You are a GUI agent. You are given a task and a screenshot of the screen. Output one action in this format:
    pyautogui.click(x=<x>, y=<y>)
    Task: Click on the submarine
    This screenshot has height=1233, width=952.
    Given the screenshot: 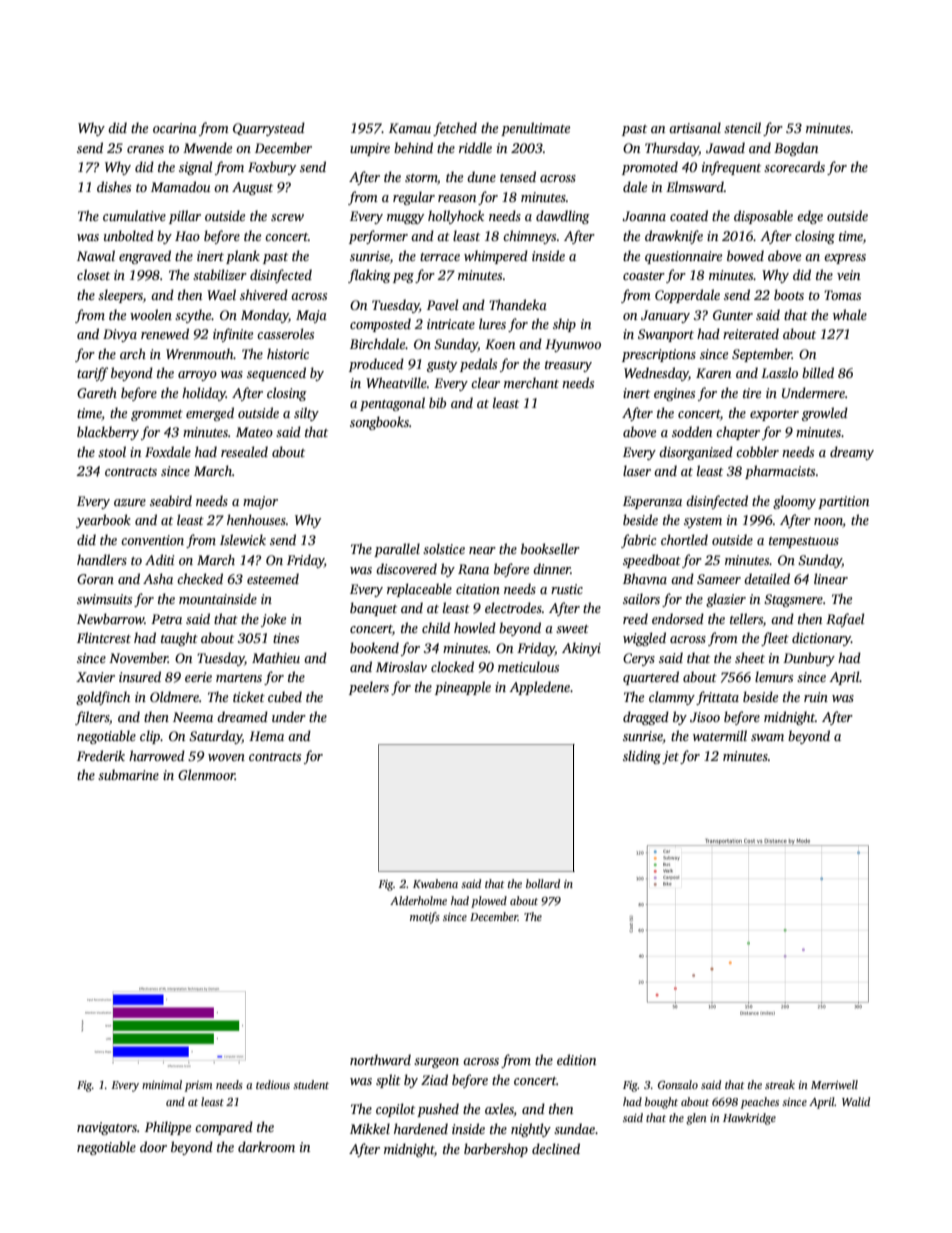 What is the action you would take?
    pyautogui.click(x=128, y=774)
